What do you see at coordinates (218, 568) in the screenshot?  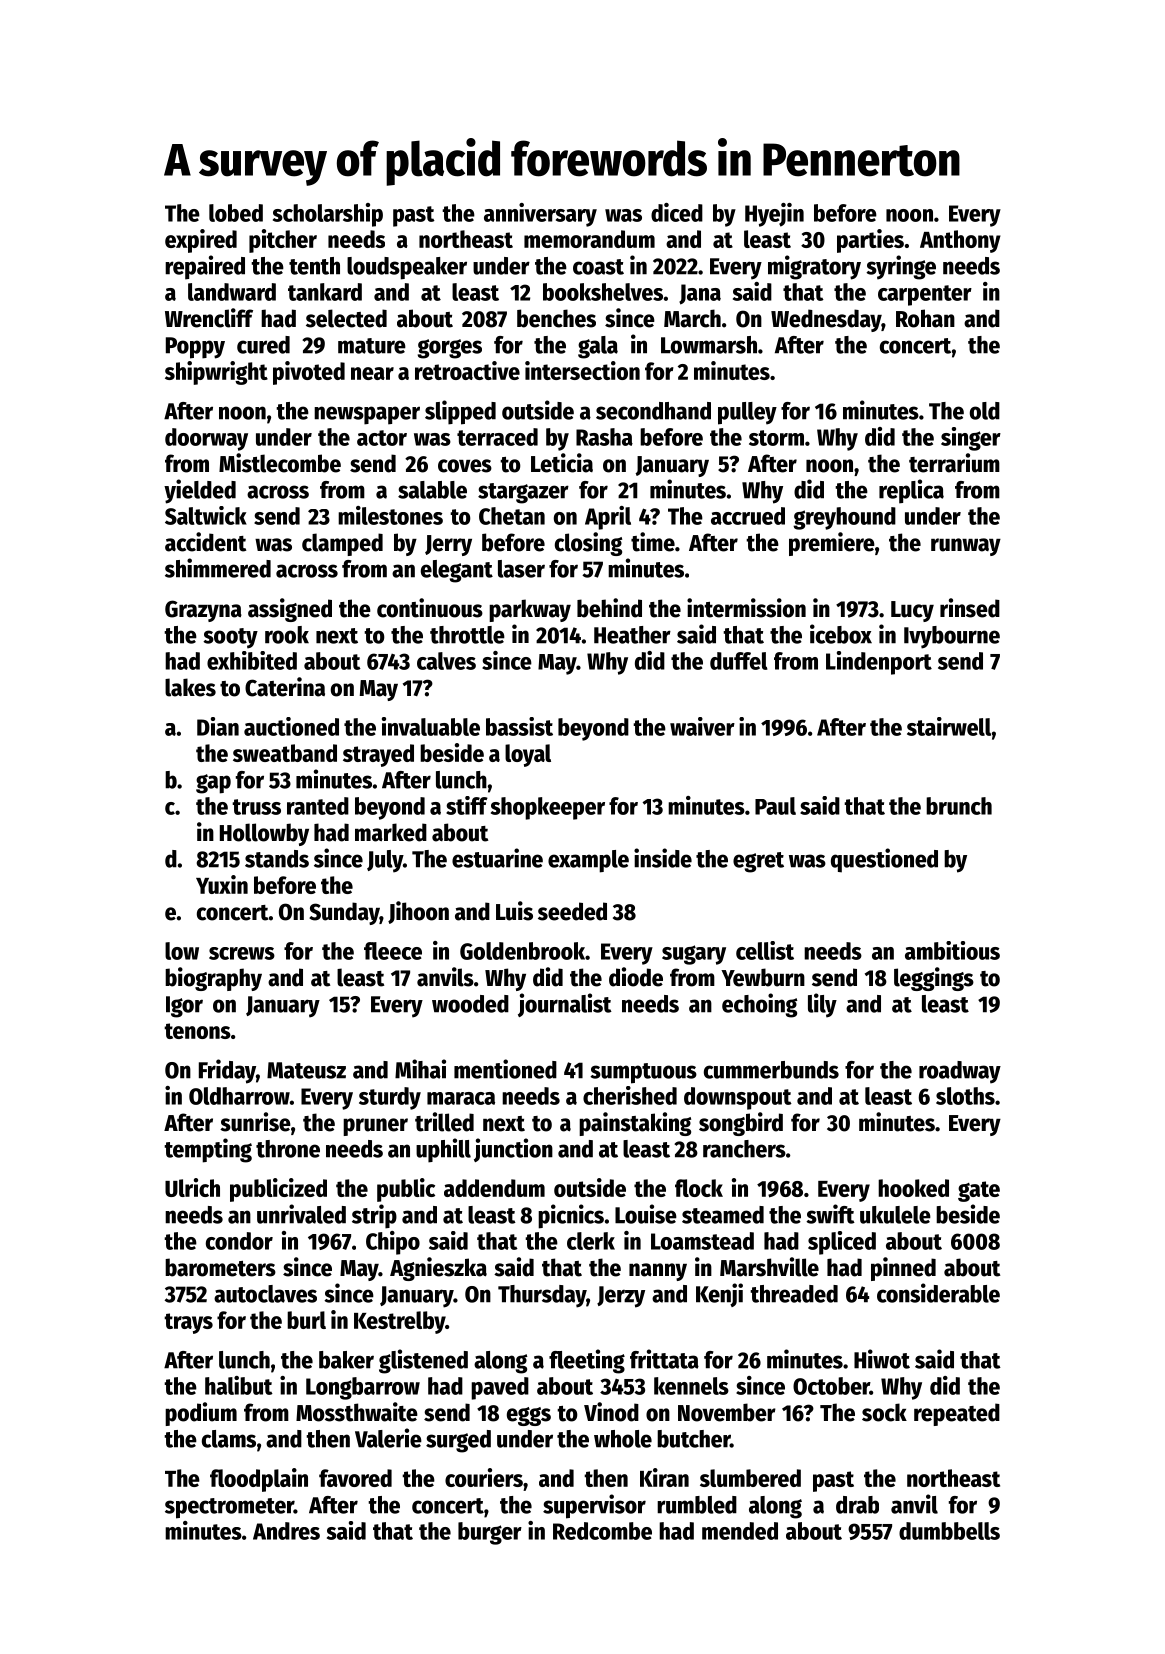 I see `shimmered` at bounding box center [218, 568].
